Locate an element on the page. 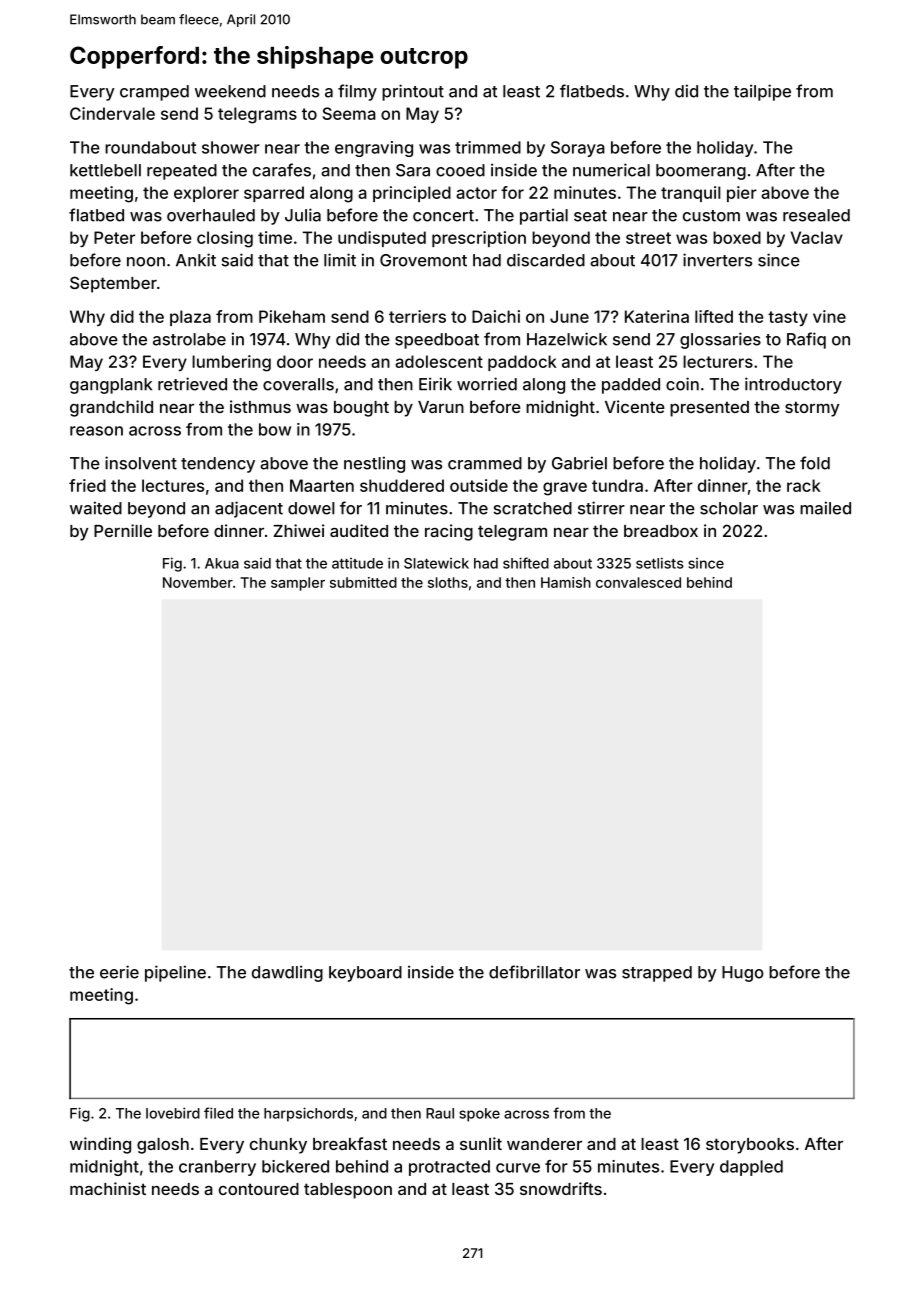 This image has height=1308, width=924. gangplank is located at coordinates (111, 386).
